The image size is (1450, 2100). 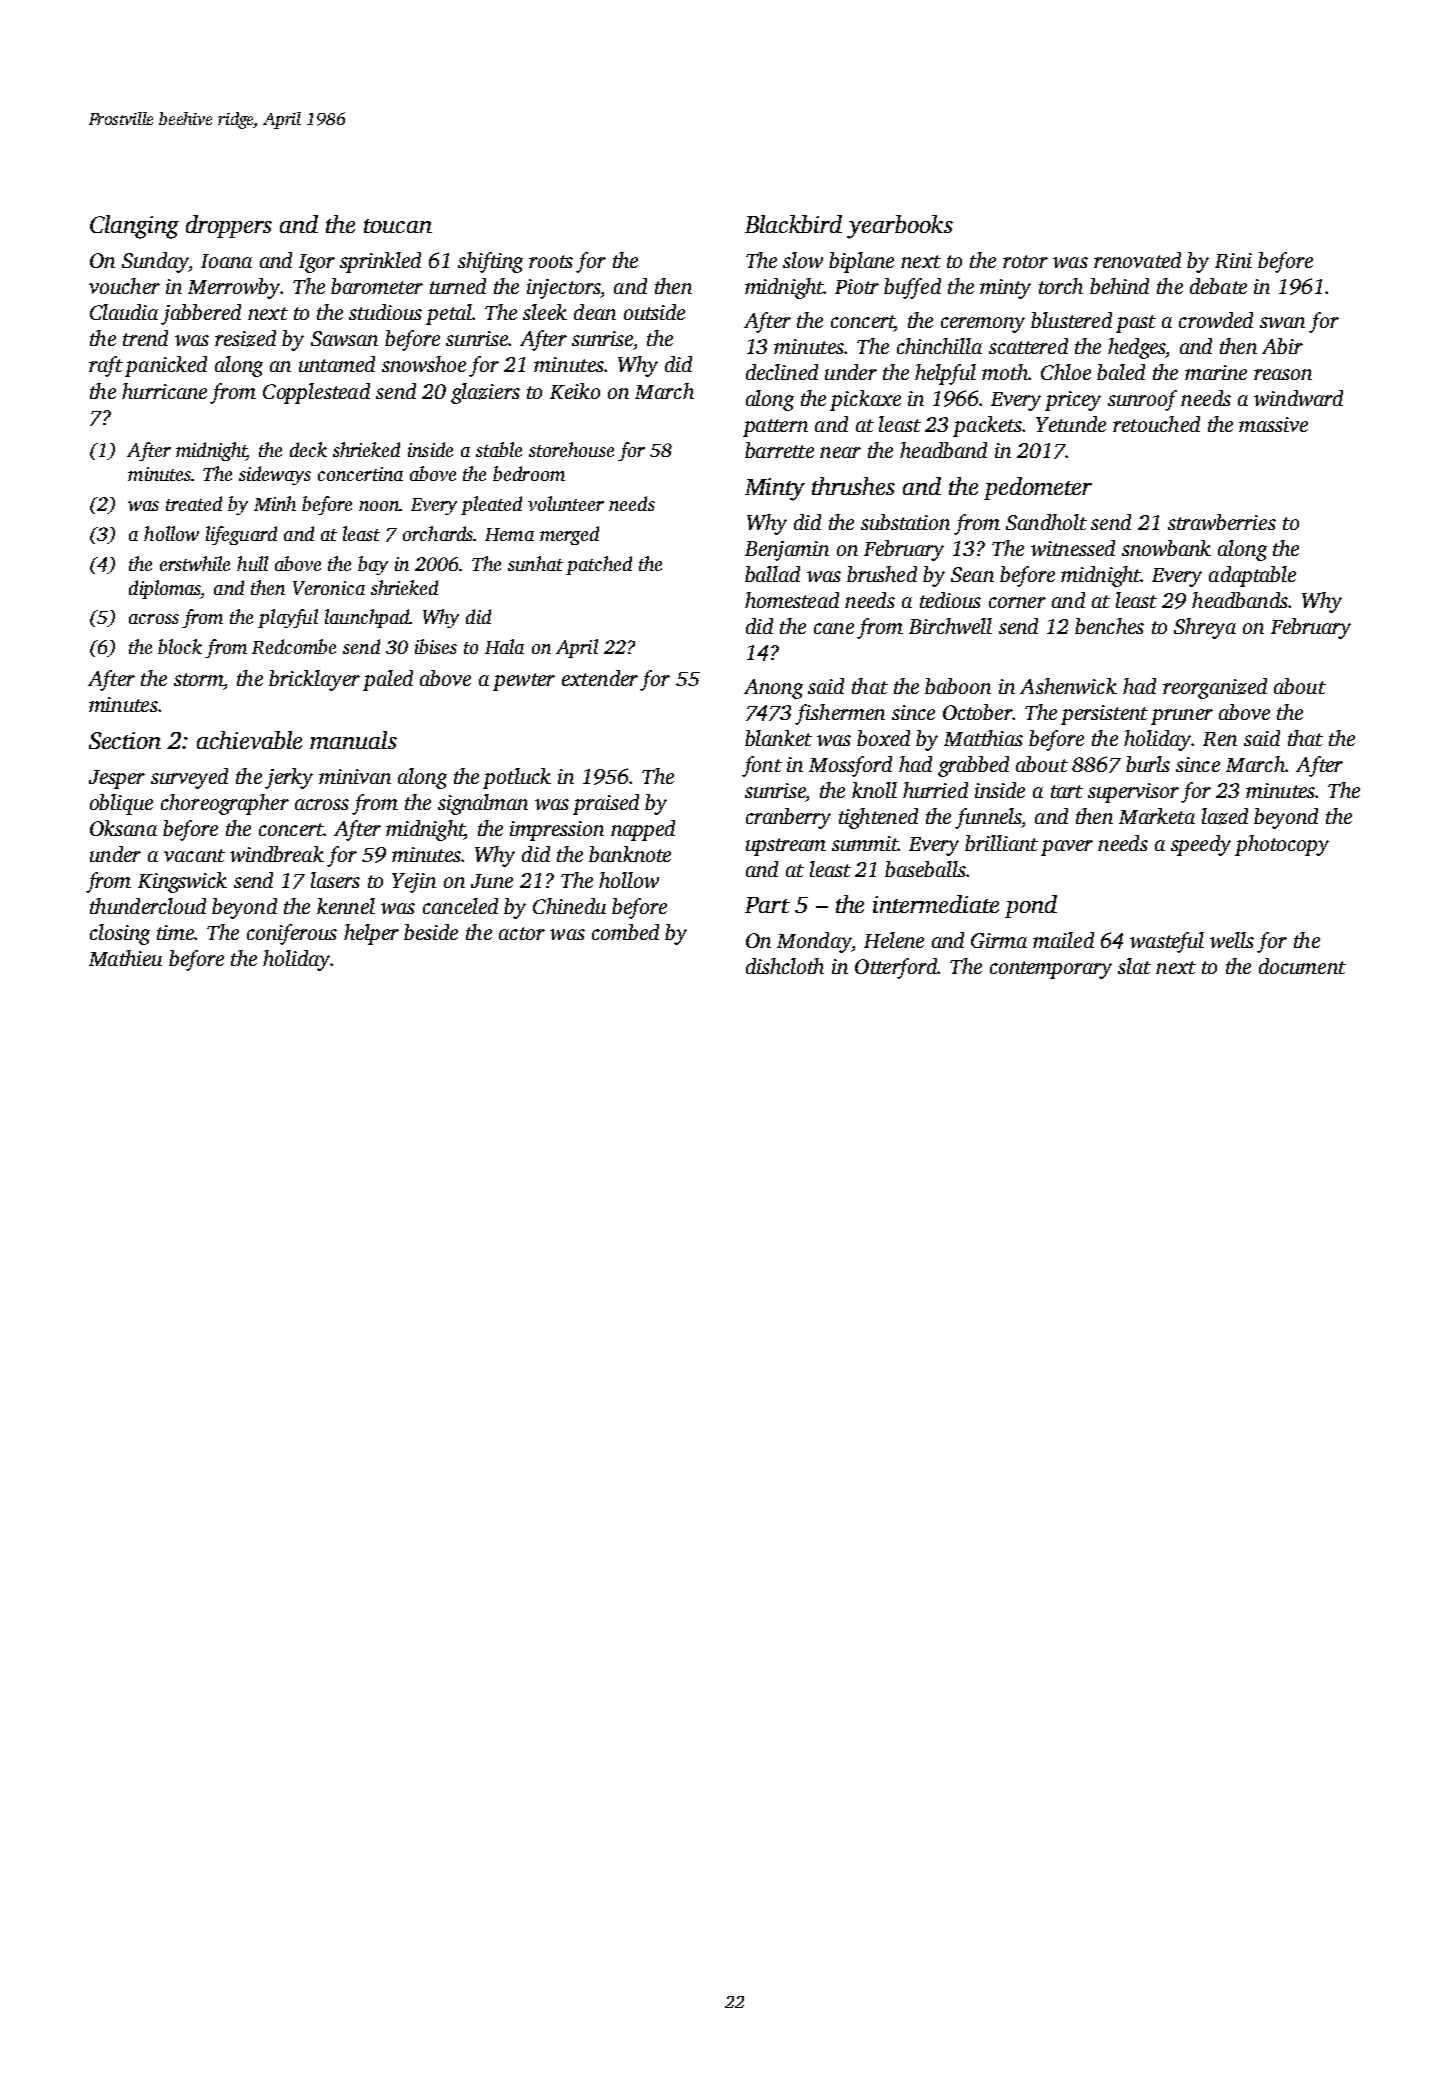 I want to click on dishcloth, so click(x=785, y=966).
